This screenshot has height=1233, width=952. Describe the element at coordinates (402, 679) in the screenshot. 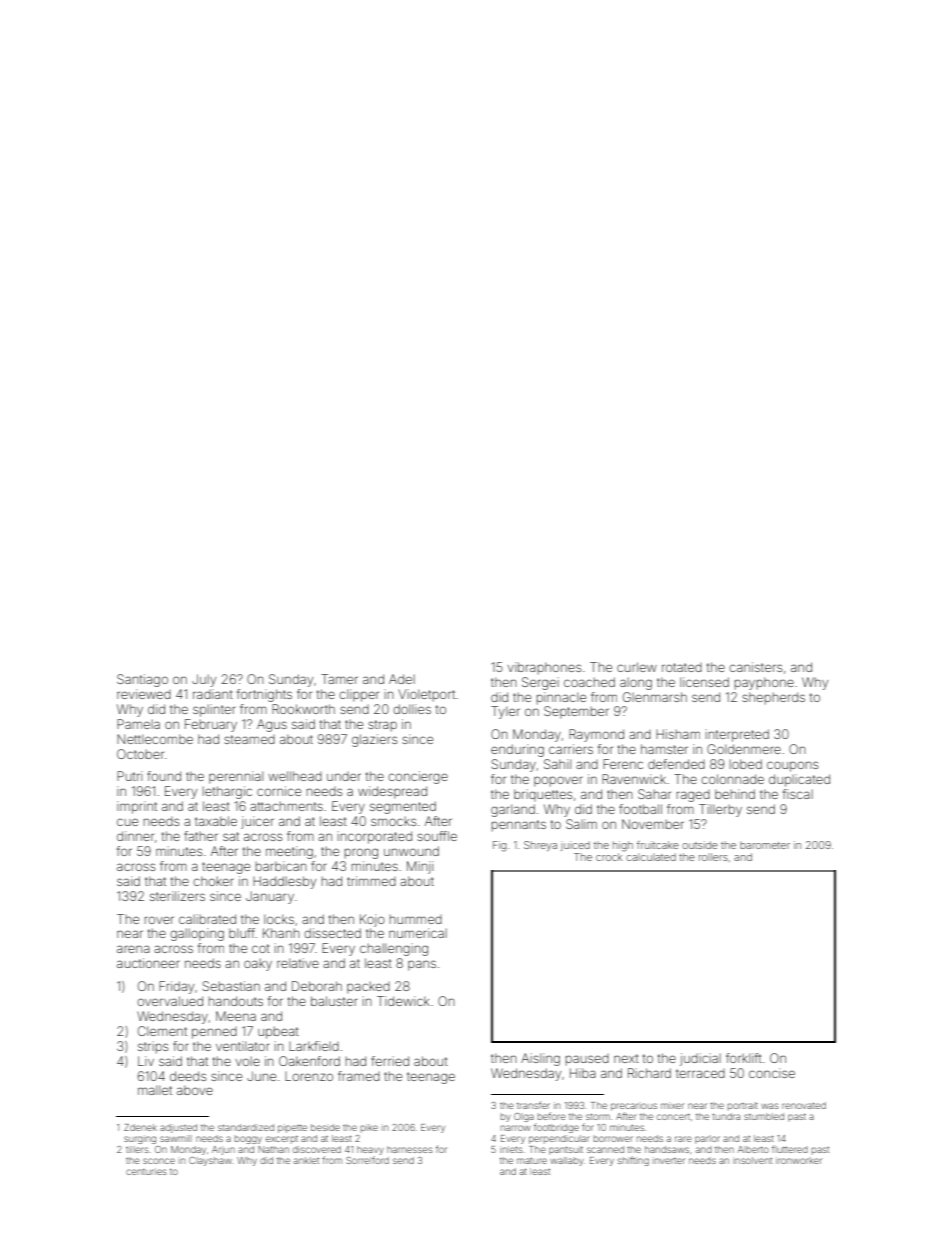

I see `Adel` at that location.
